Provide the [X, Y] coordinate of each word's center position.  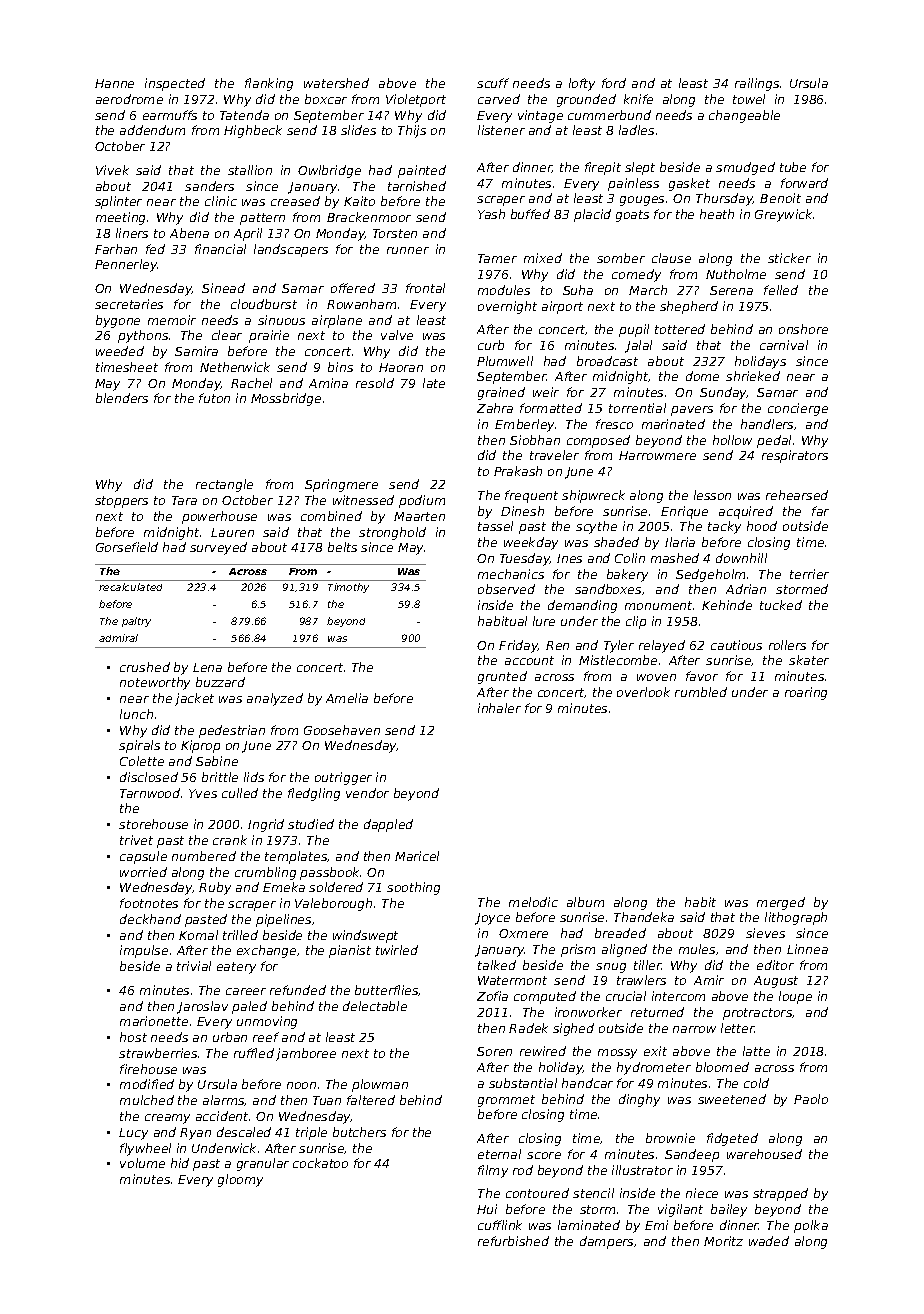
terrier [809, 574]
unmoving [267, 1022]
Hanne [114, 83]
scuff [493, 83]
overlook [643, 692]
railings [757, 84]
